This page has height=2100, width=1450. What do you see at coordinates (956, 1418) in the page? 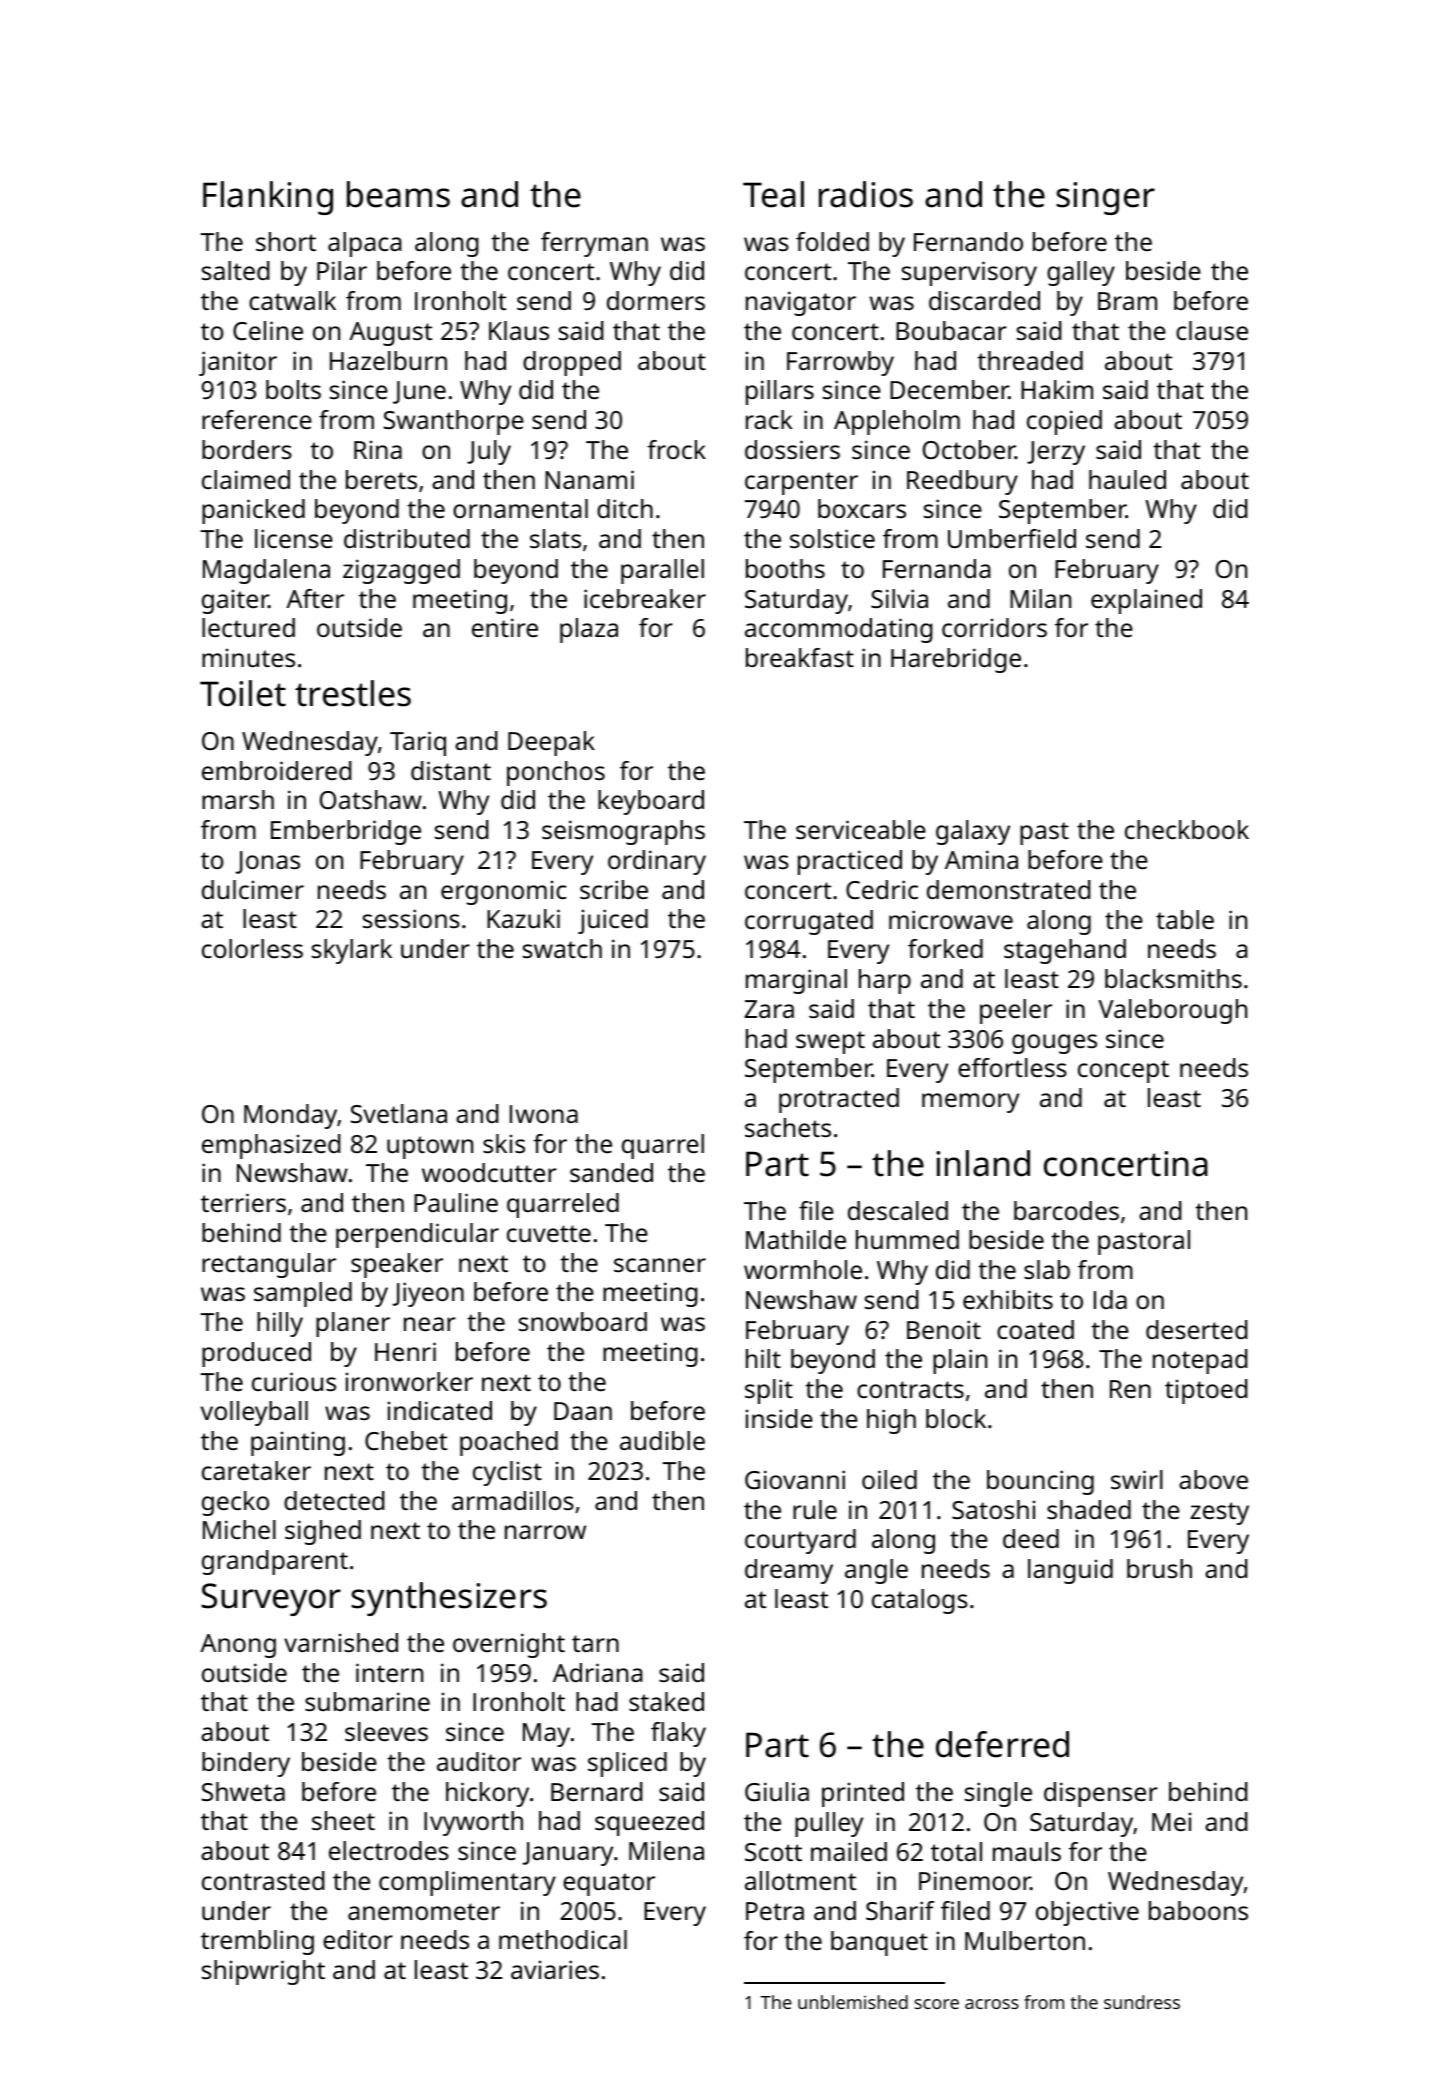
I see `block` at bounding box center [956, 1418].
